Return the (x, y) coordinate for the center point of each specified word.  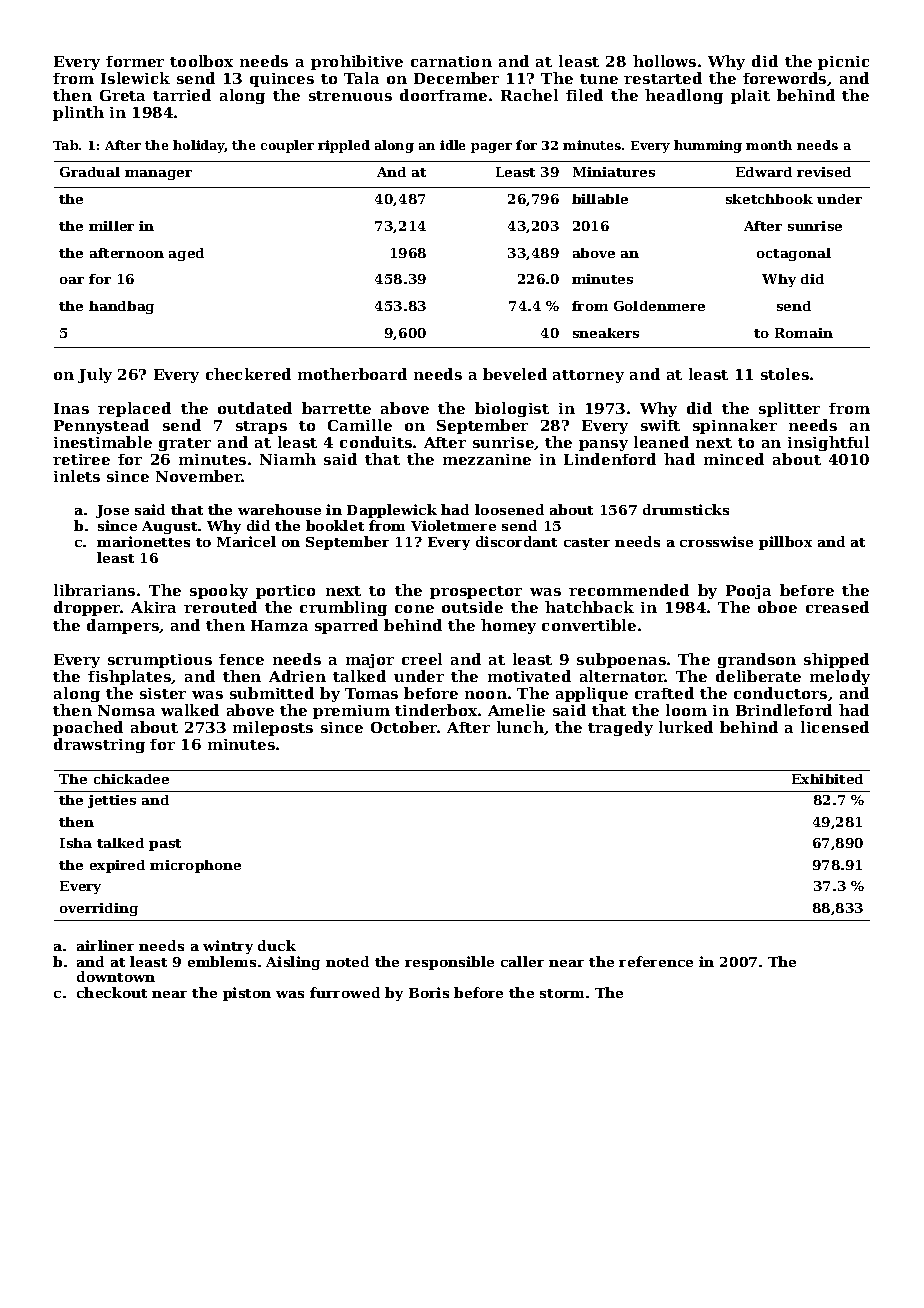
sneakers (606, 333)
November (199, 476)
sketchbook (769, 199)
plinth (78, 113)
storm (562, 993)
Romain (804, 333)
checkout (112, 992)
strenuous (350, 96)
